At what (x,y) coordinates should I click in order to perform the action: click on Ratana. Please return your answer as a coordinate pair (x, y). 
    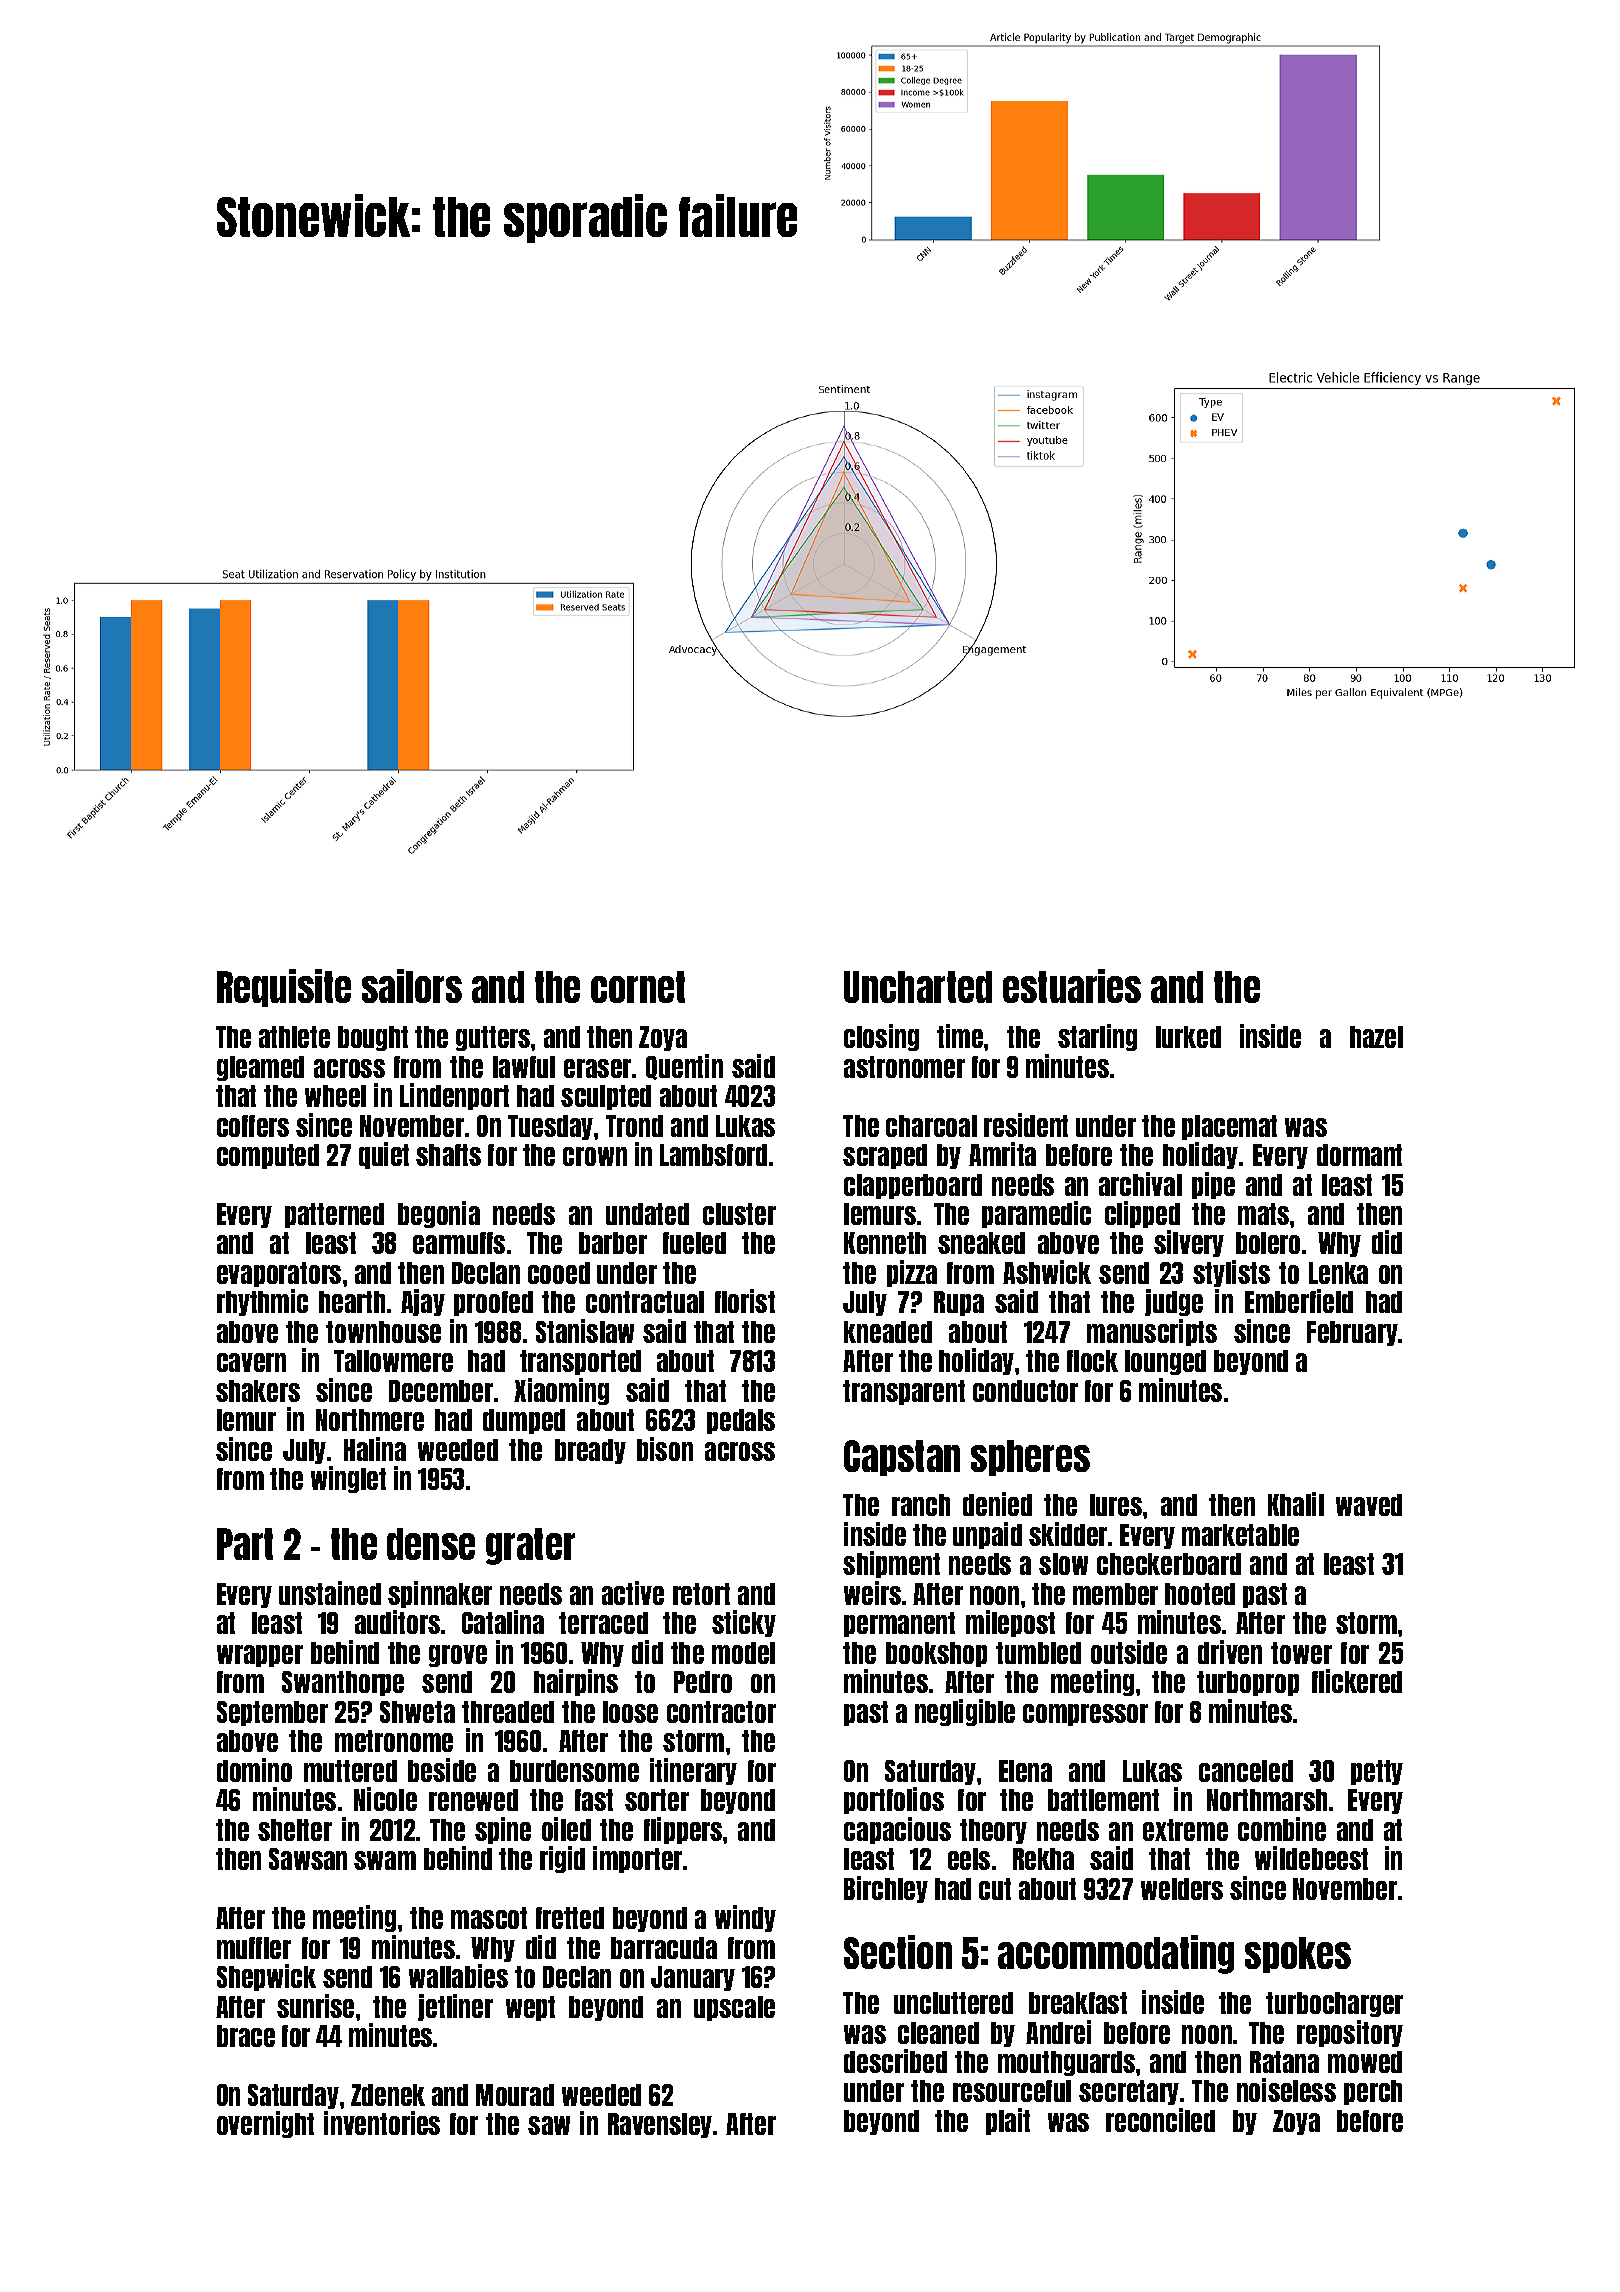
    Looking at the image, I should click on (1284, 2062).
